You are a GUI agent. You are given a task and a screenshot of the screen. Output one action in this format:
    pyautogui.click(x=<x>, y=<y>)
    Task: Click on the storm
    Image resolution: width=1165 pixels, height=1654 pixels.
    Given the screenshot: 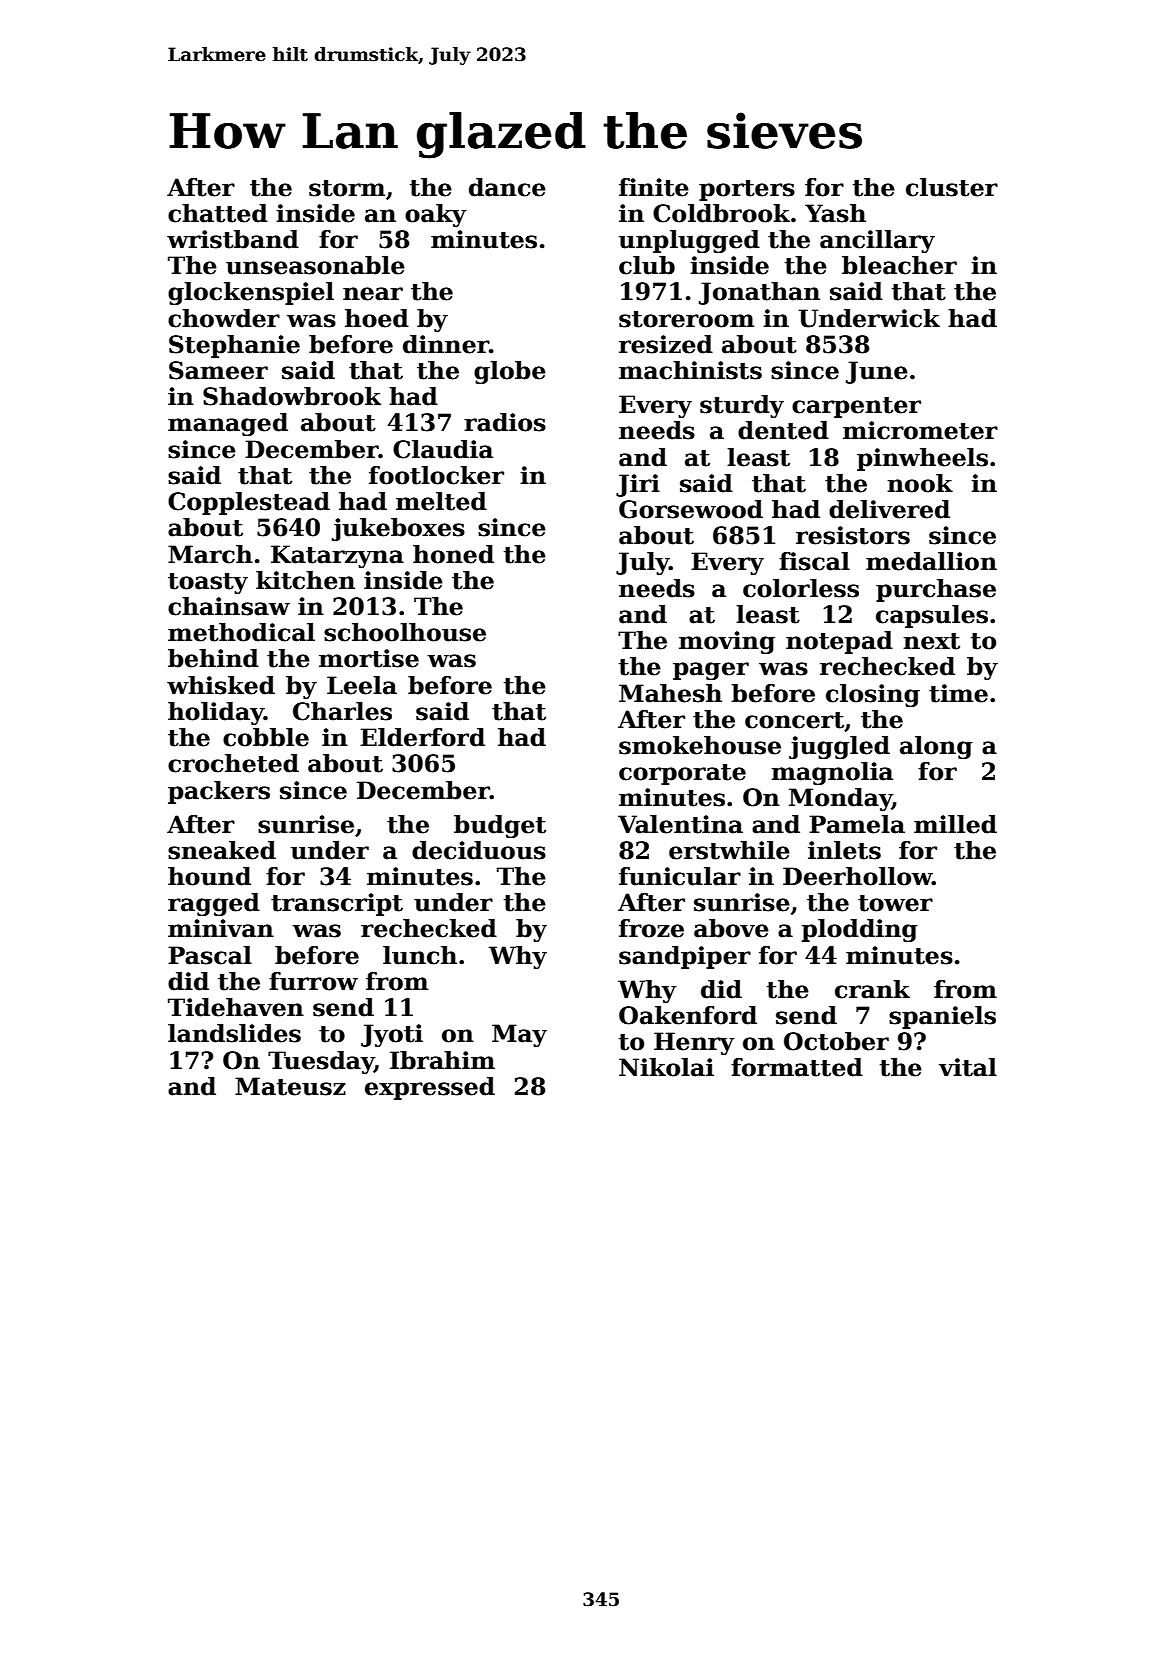 What is the action you would take?
    pyautogui.click(x=347, y=188)
